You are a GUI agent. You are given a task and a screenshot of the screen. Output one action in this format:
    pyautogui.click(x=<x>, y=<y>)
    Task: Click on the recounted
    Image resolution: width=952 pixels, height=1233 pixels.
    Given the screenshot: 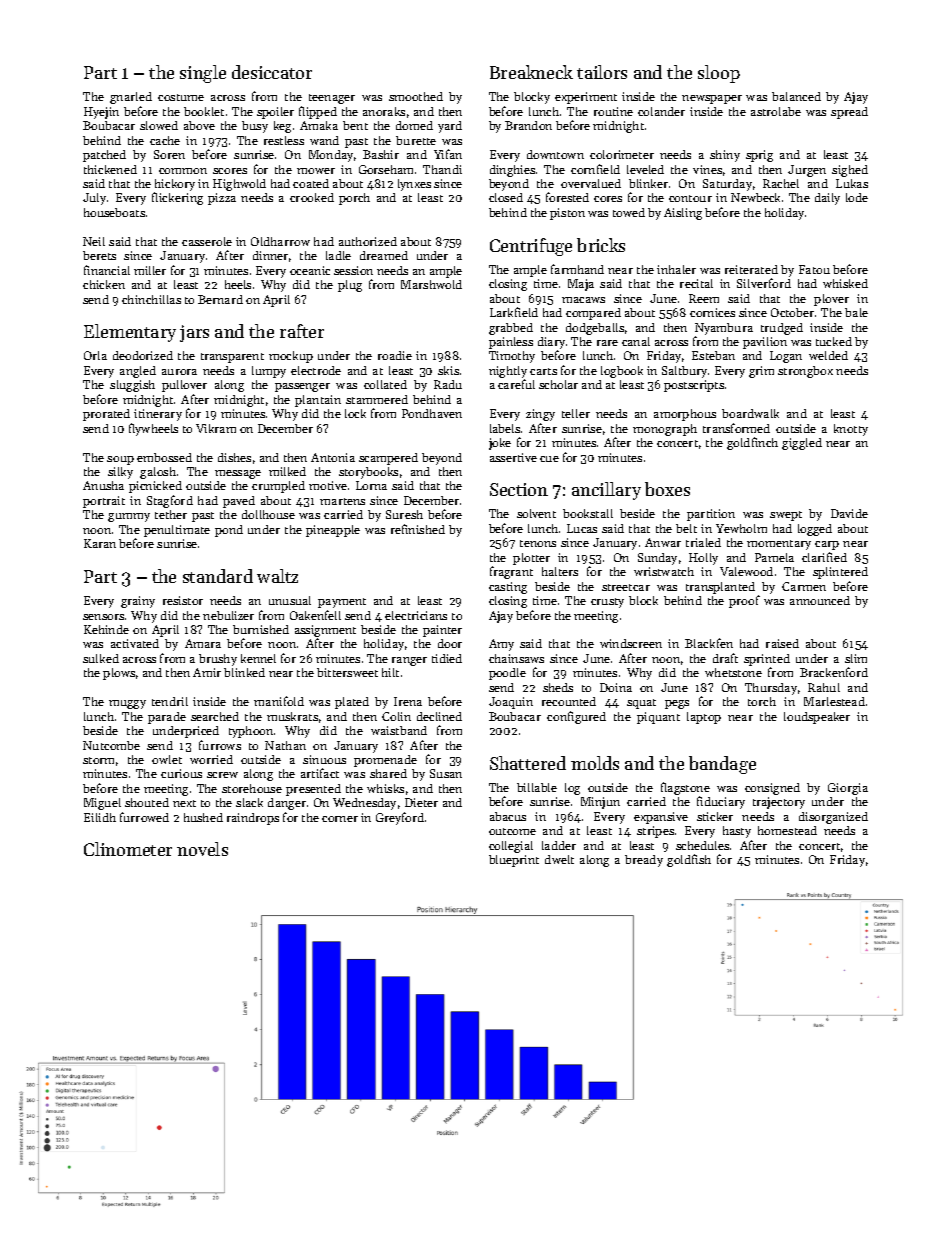 What is the action you would take?
    pyautogui.click(x=569, y=701)
